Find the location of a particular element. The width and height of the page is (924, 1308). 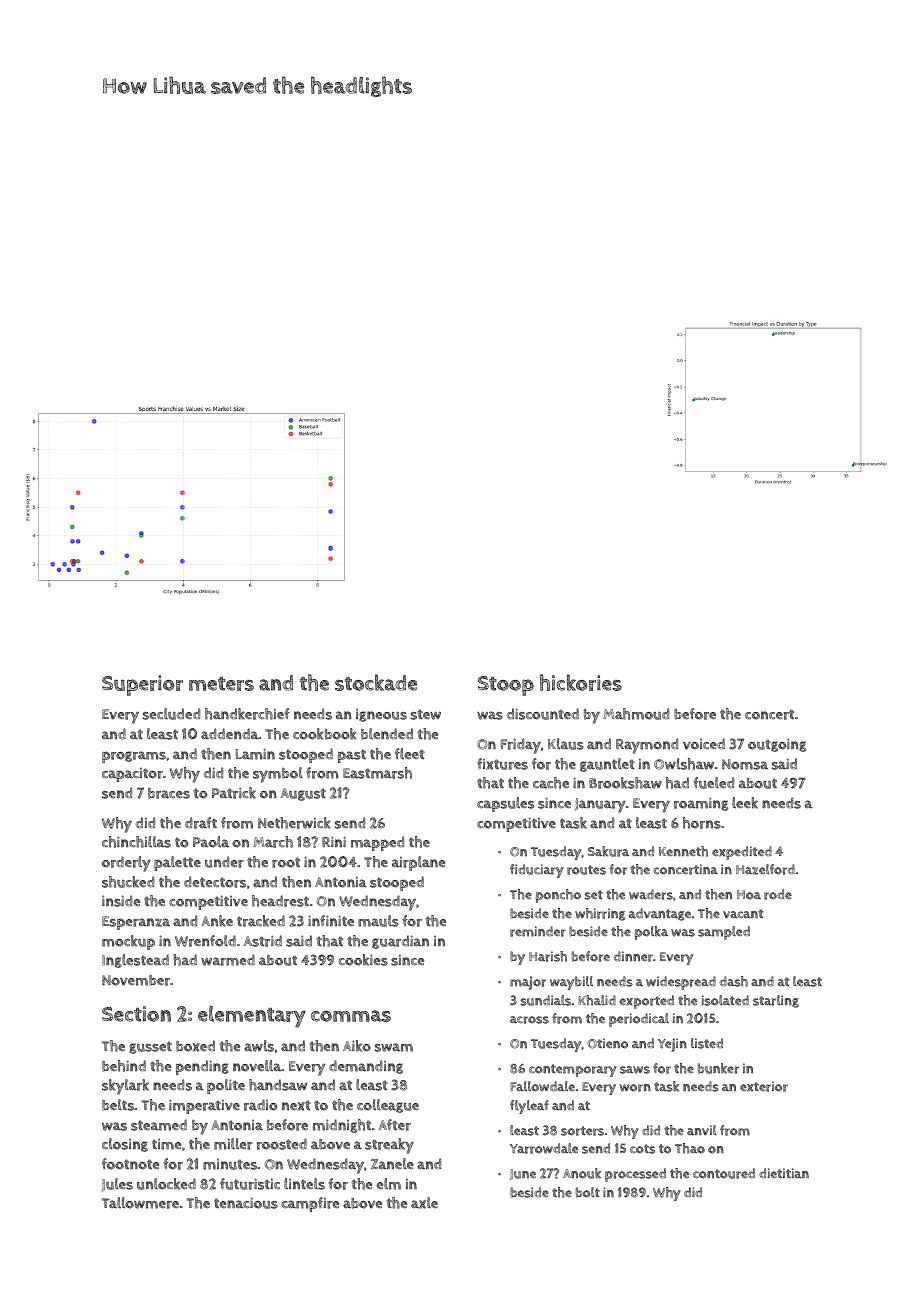

Klaus is located at coordinates (566, 744).
